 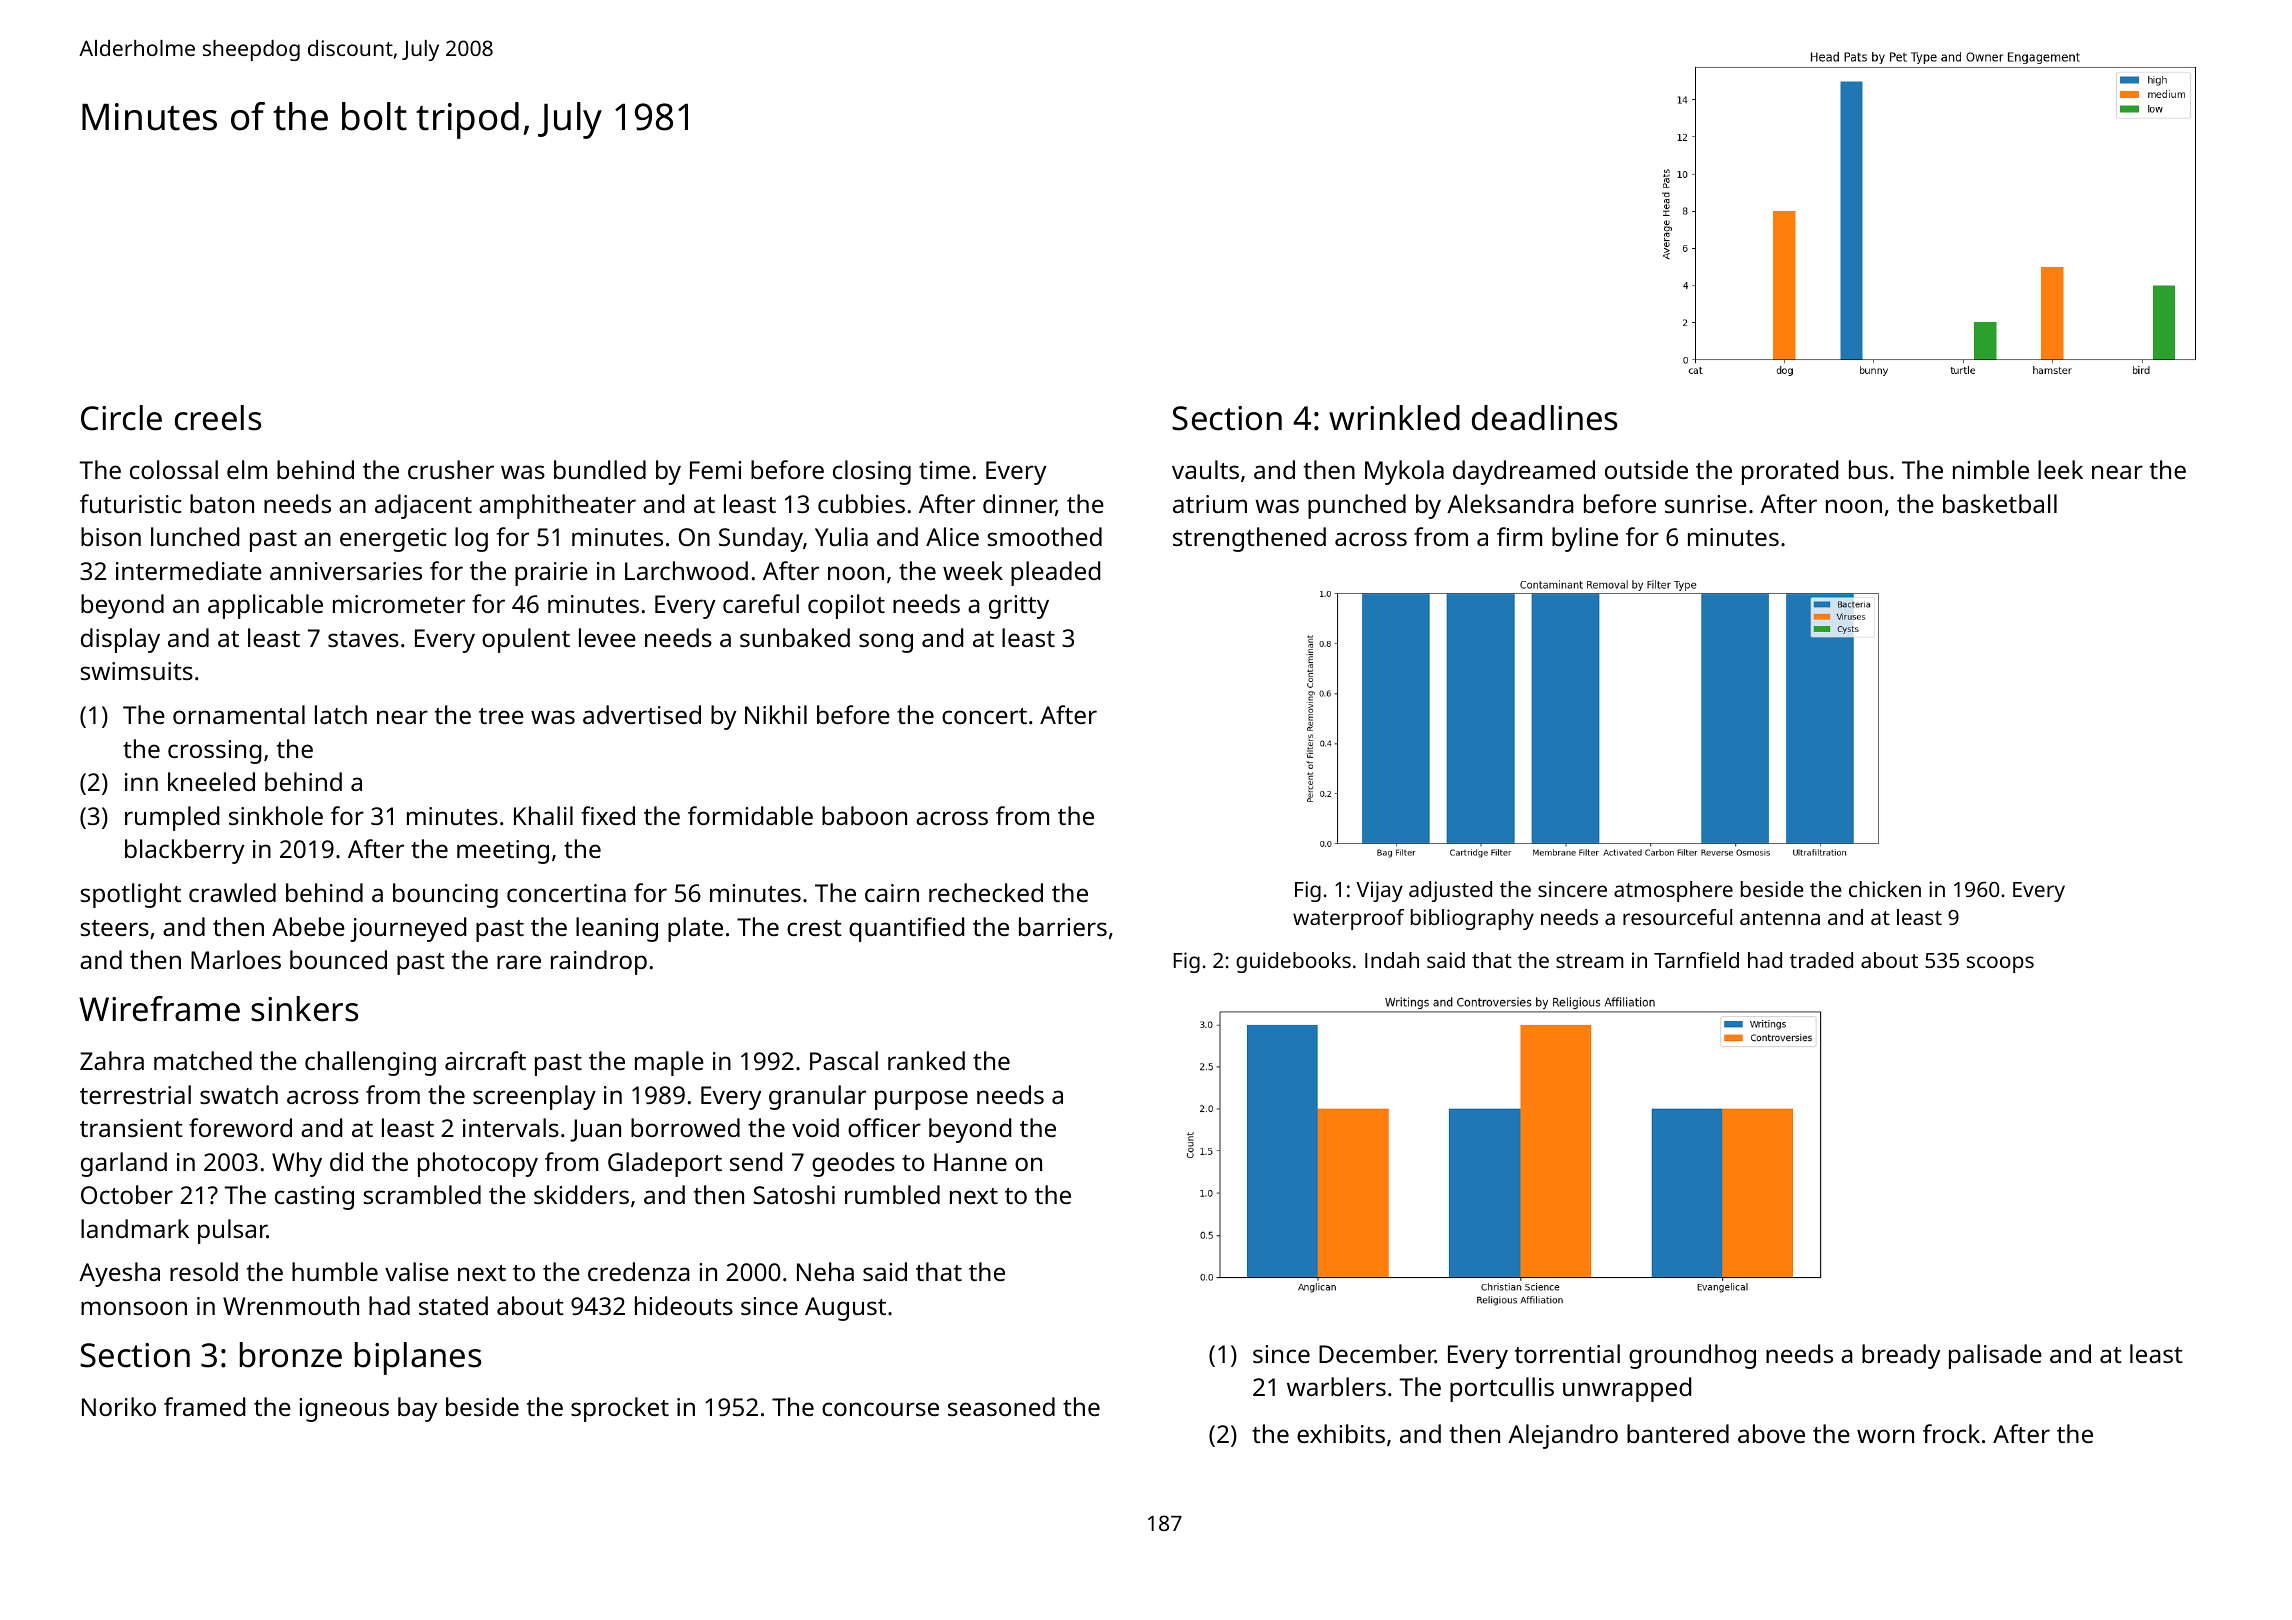 I want to click on warblers, so click(x=1336, y=1386).
